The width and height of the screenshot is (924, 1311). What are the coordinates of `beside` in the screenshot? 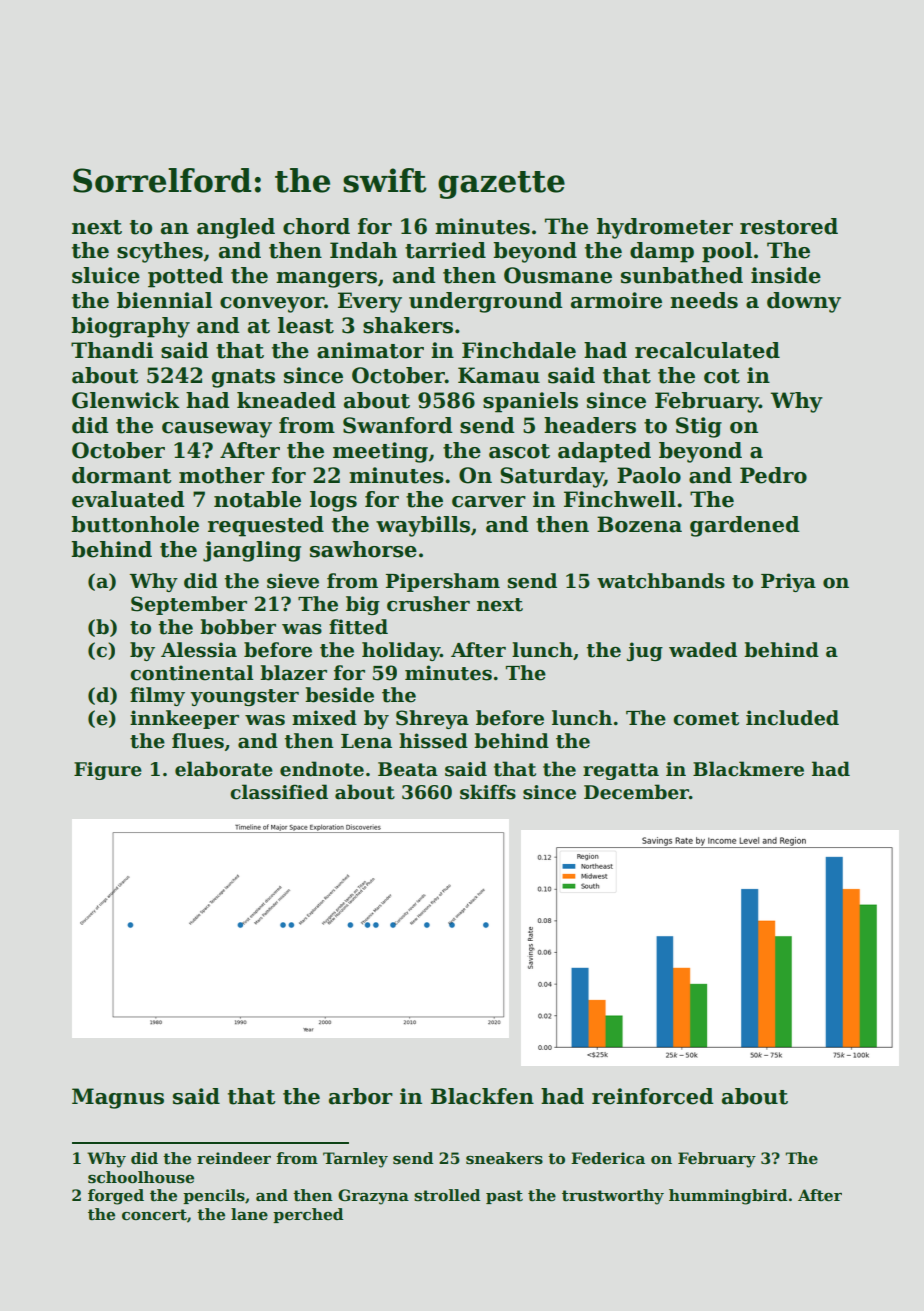 It's located at (339, 695).
